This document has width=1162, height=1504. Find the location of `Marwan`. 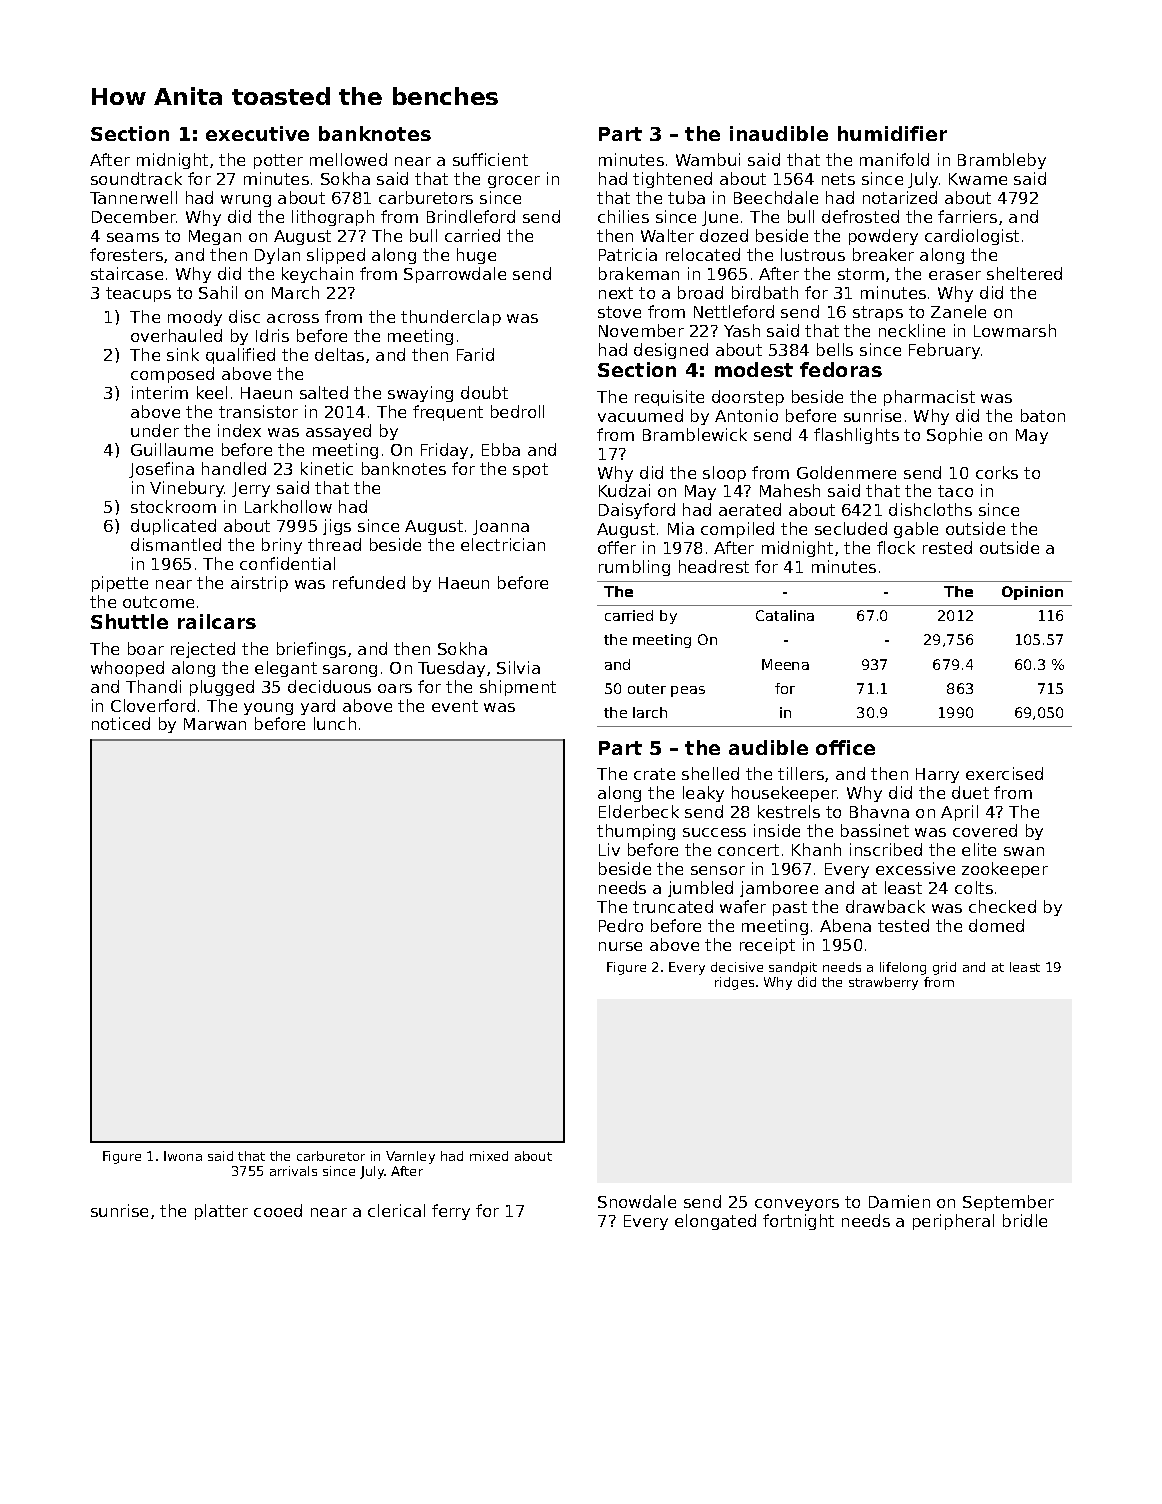

Marwan is located at coordinates (215, 724).
